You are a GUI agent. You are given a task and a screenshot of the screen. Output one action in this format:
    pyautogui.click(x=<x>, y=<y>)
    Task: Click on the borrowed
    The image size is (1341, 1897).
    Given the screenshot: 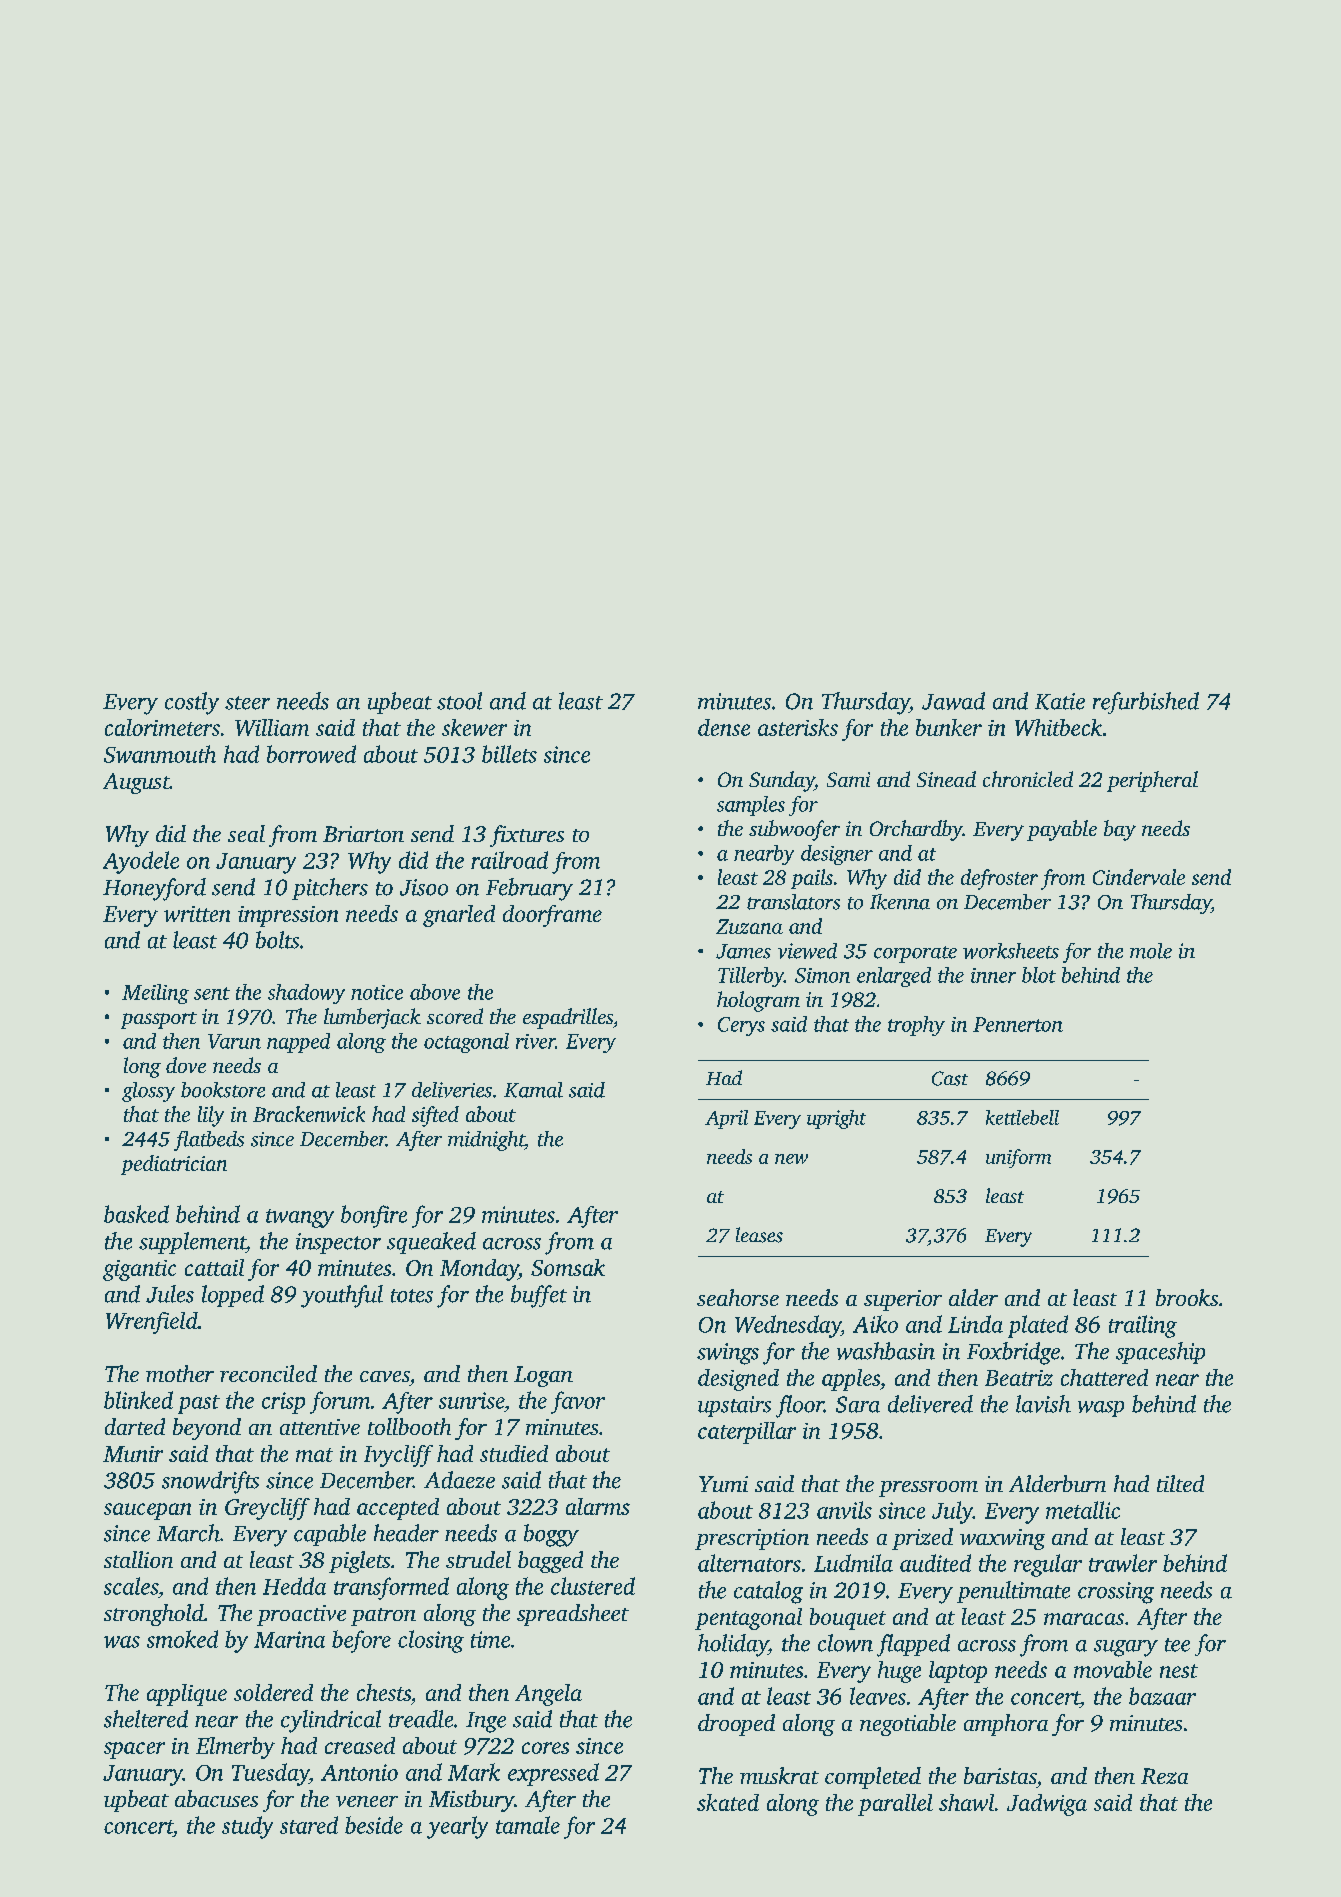 What is the action you would take?
    pyautogui.click(x=311, y=754)
